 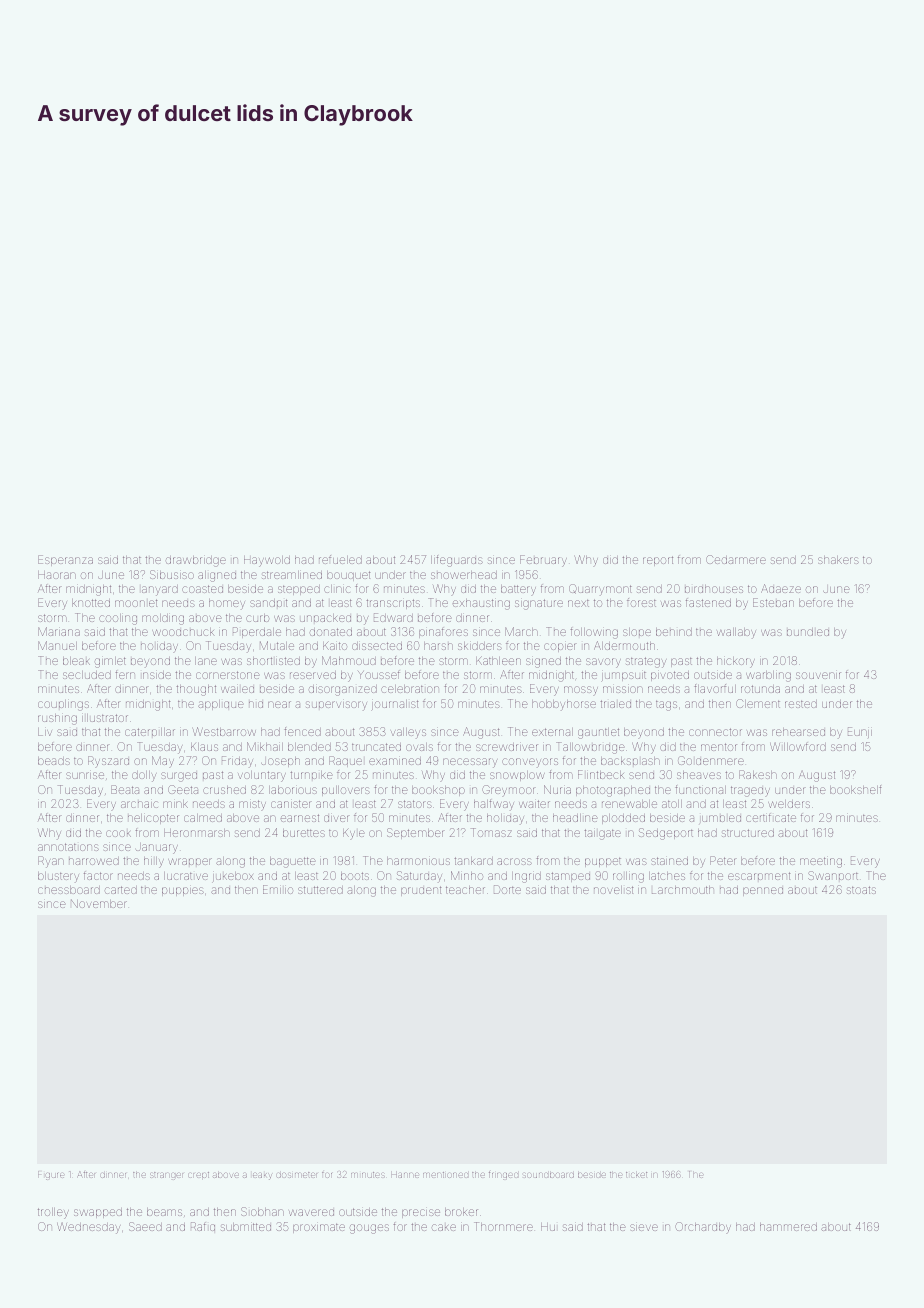 What do you see at coordinates (568, 877) in the document?
I see `stamped` at bounding box center [568, 877].
